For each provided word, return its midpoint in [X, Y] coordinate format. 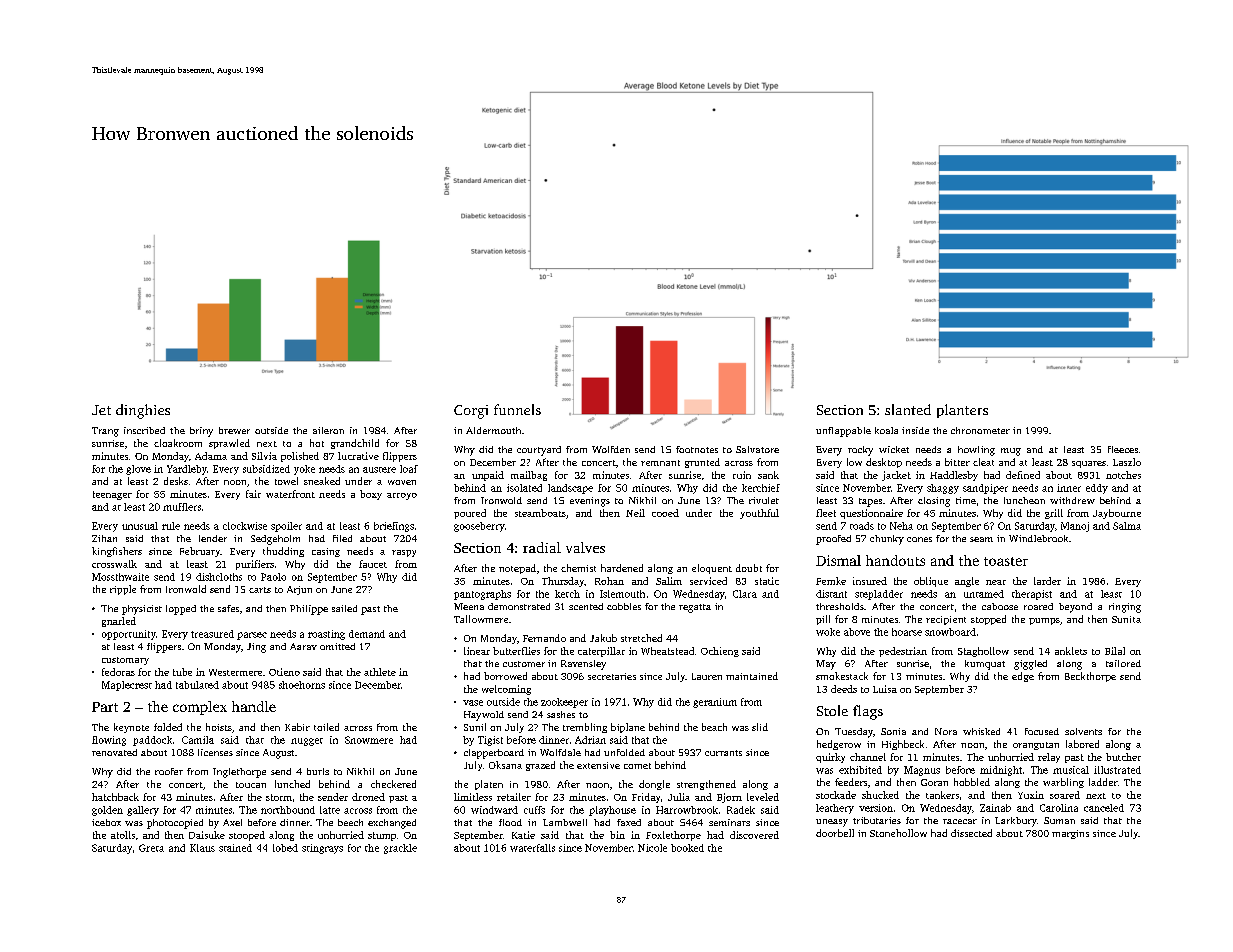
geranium [715, 703]
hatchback [115, 797]
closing [934, 502]
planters [962, 411]
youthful [759, 514]
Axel [232, 822]
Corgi [471, 412]
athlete [380, 672]
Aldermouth [493, 430]
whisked [981, 731]
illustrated [1117, 770]
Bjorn [729, 798]
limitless [473, 797]
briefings [394, 527]
